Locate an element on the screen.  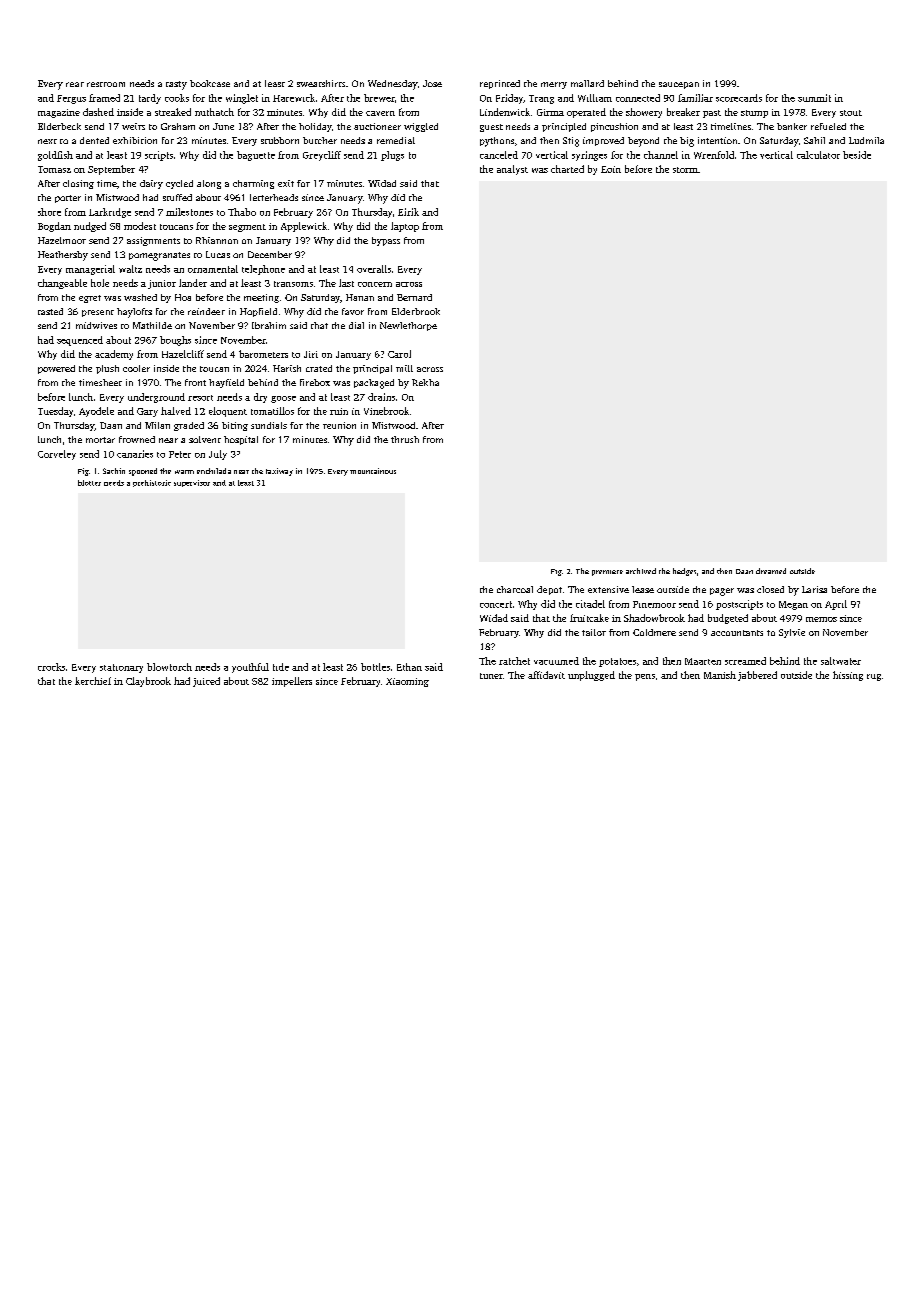
impellers is located at coordinates (292, 682).
